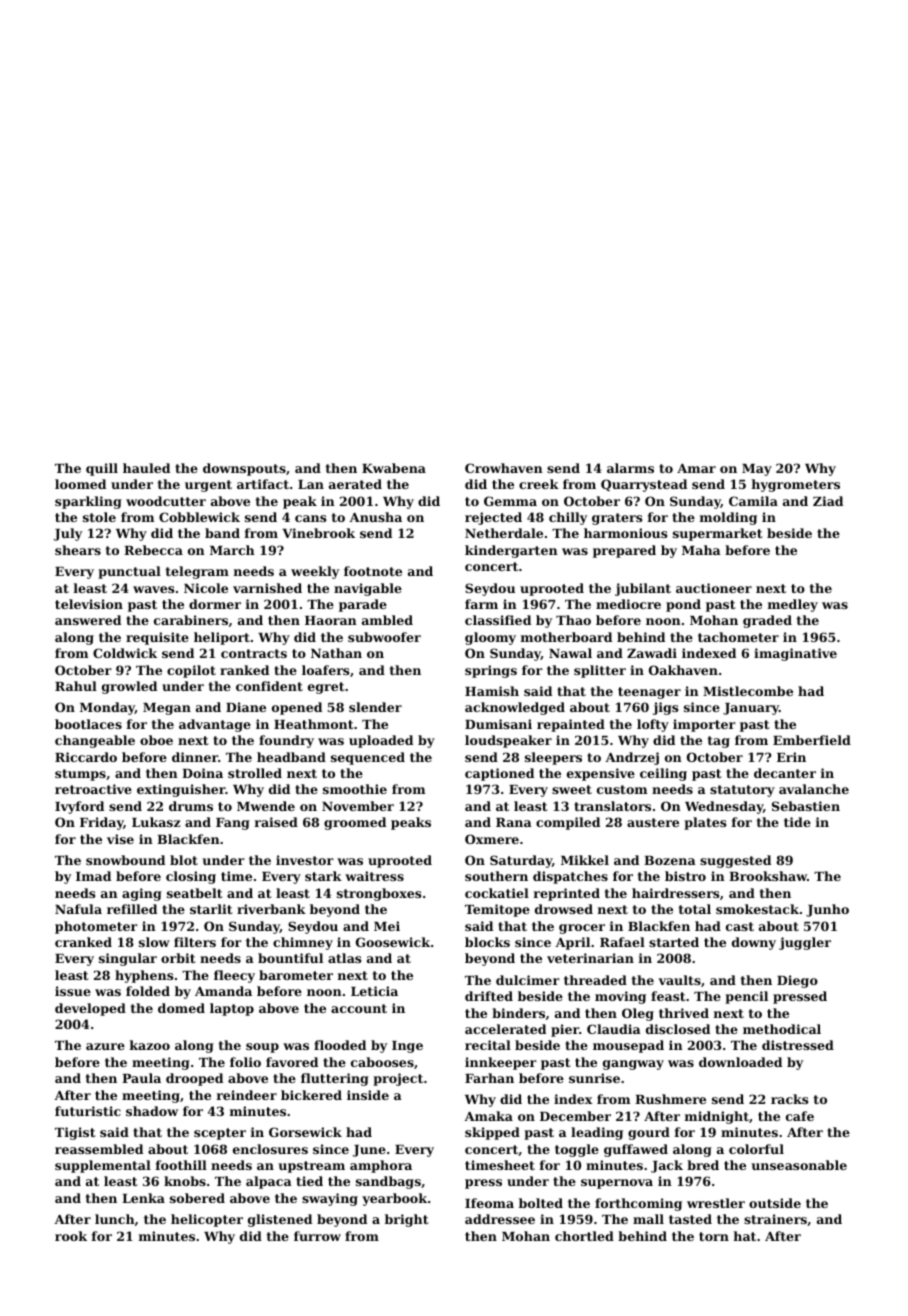 This screenshot has width=908, height=1316. What do you see at coordinates (797, 822) in the screenshot?
I see `tide` at bounding box center [797, 822].
